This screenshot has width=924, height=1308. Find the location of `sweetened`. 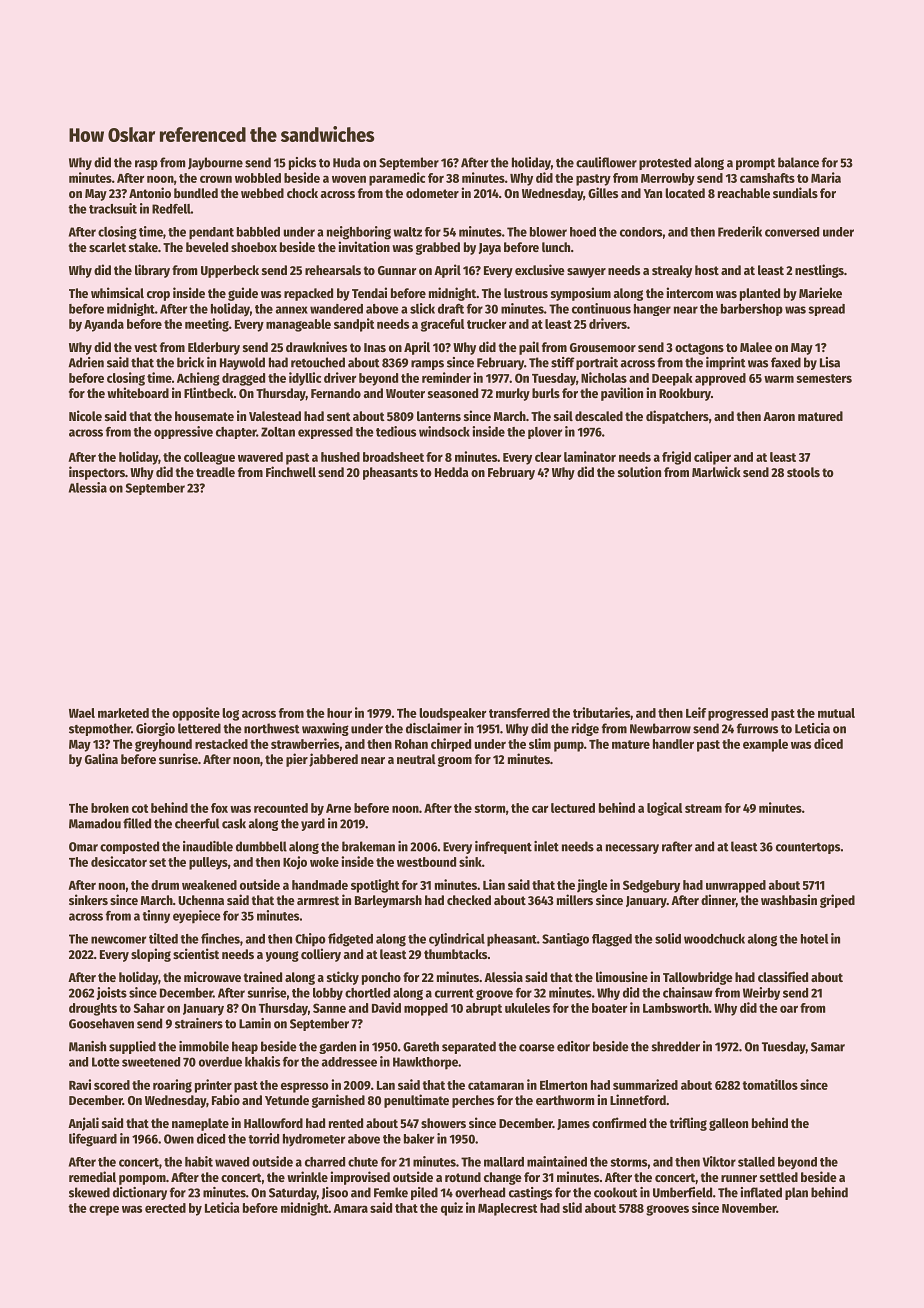

sweetened is located at coordinates (151, 1062).
